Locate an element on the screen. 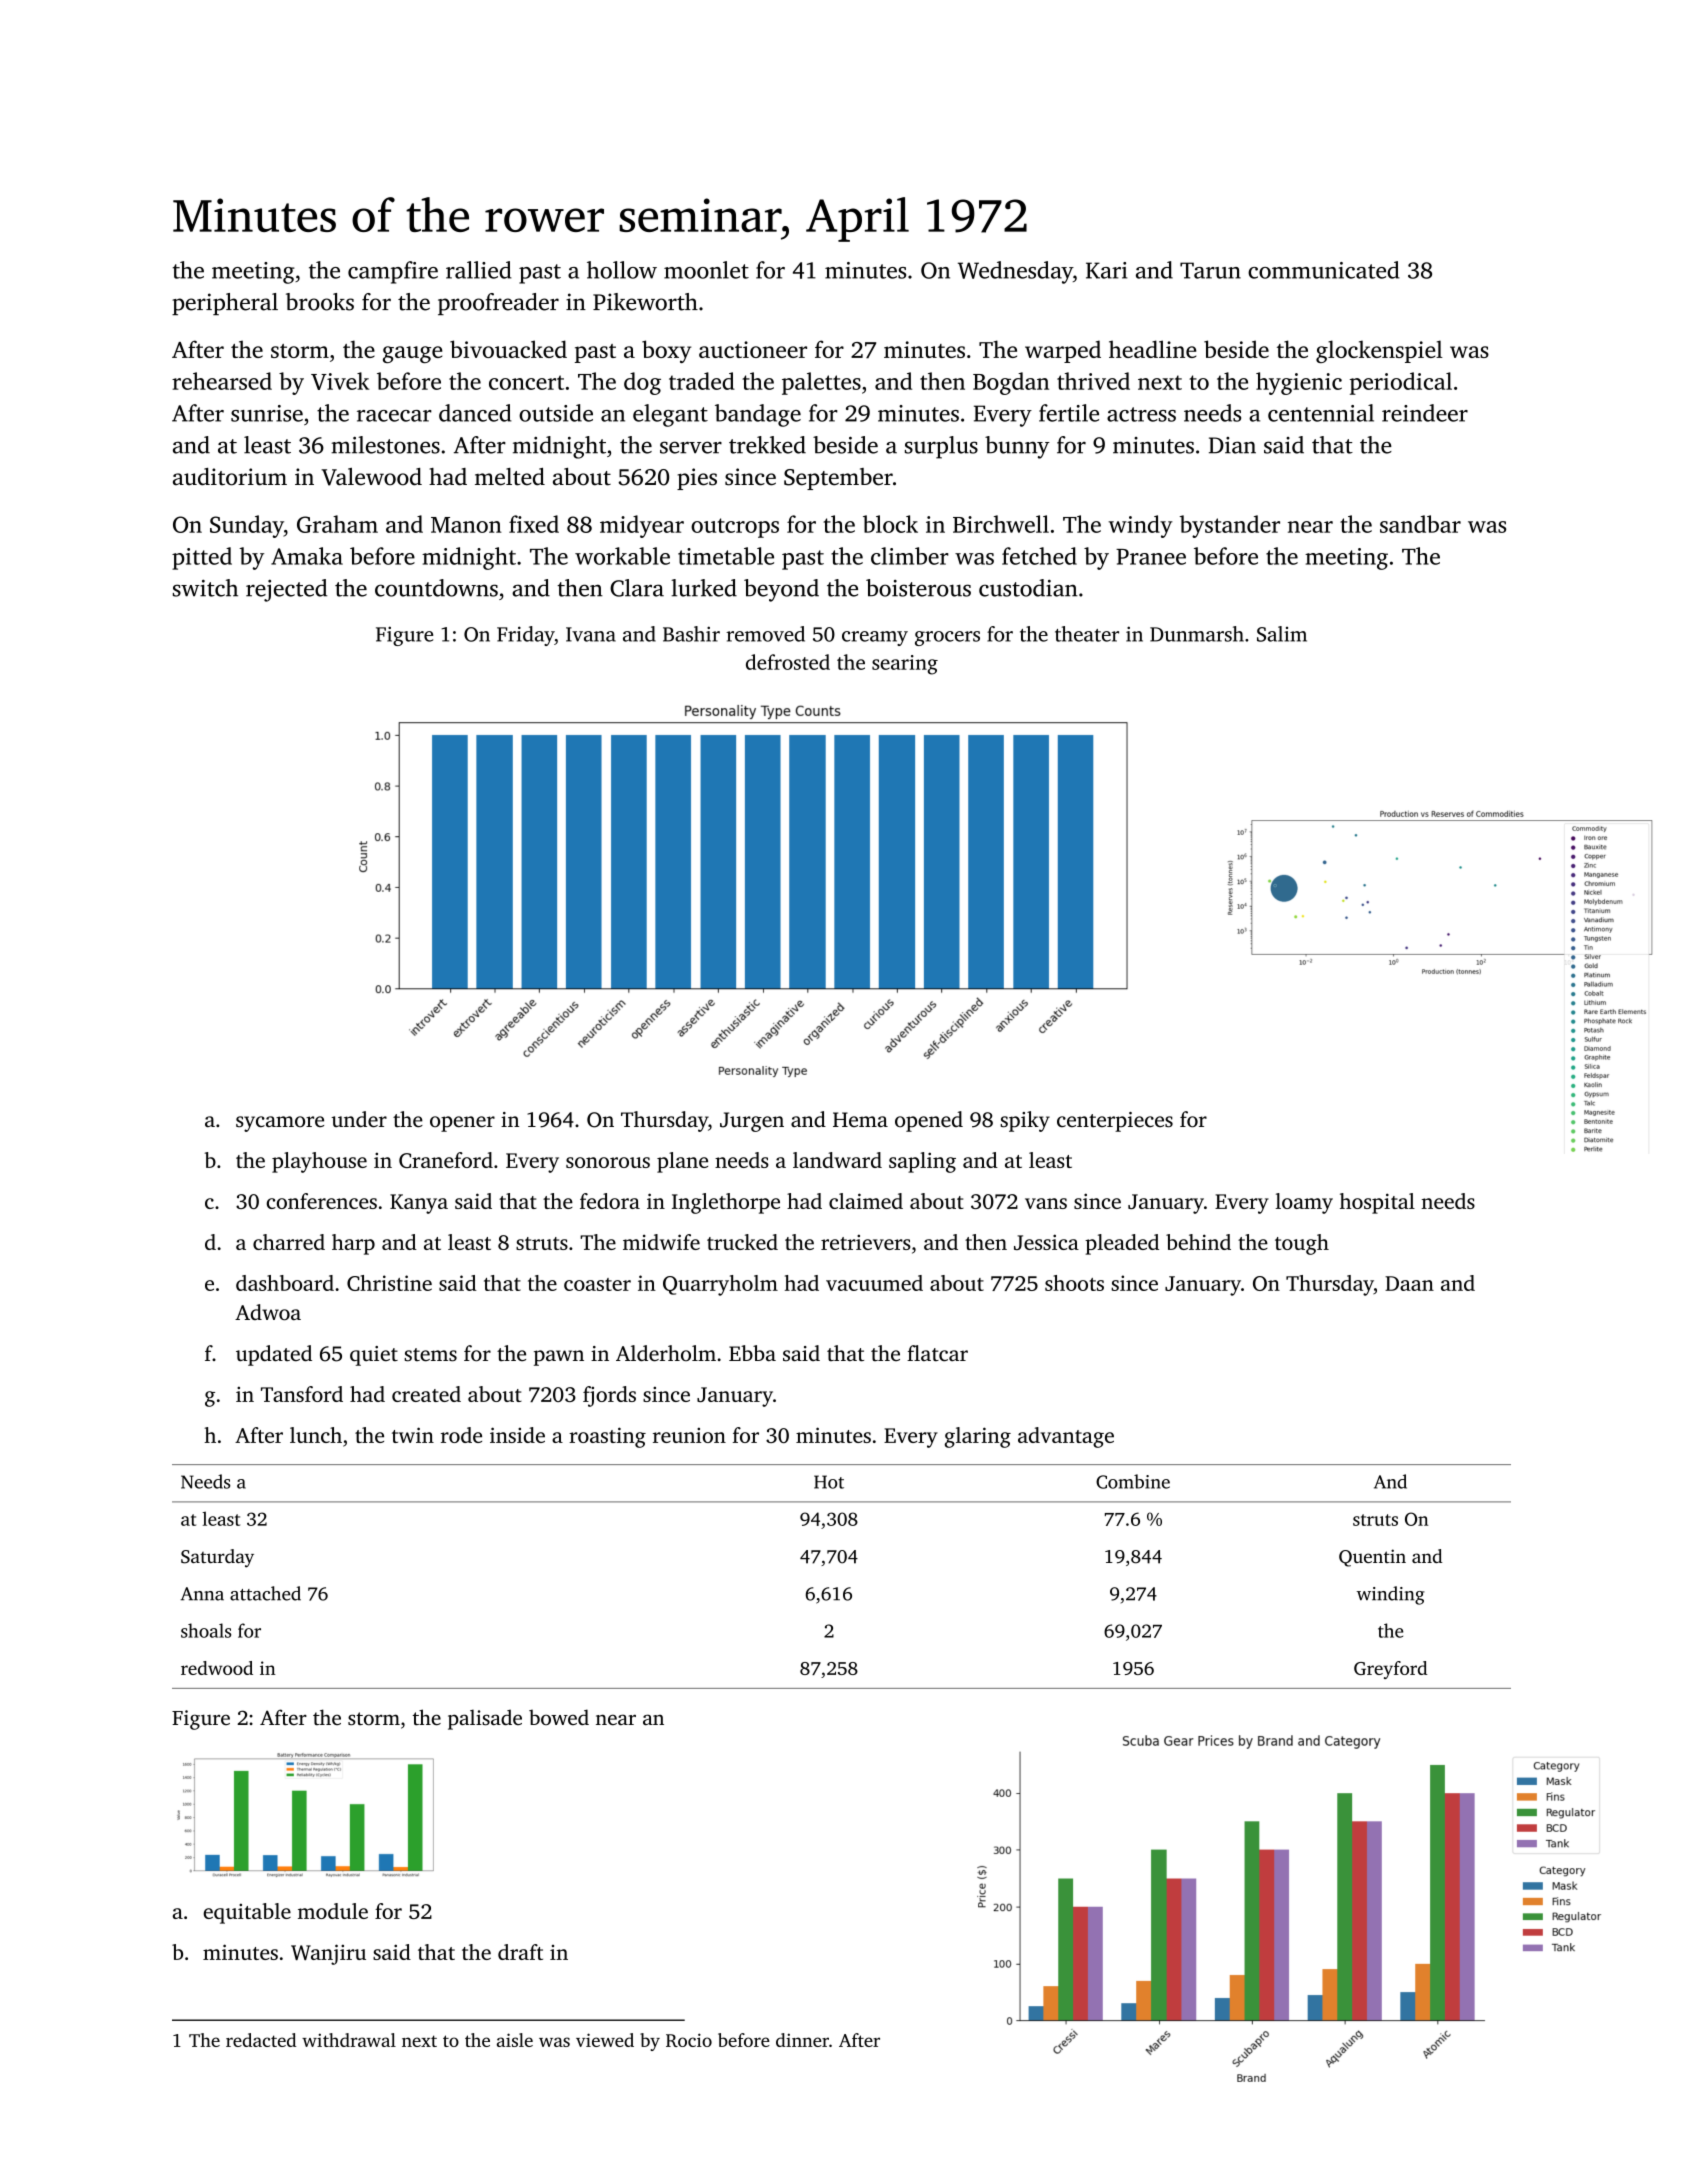 This screenshot has width=1683, height=2178. rejected is located at coordinates (286, 590).
